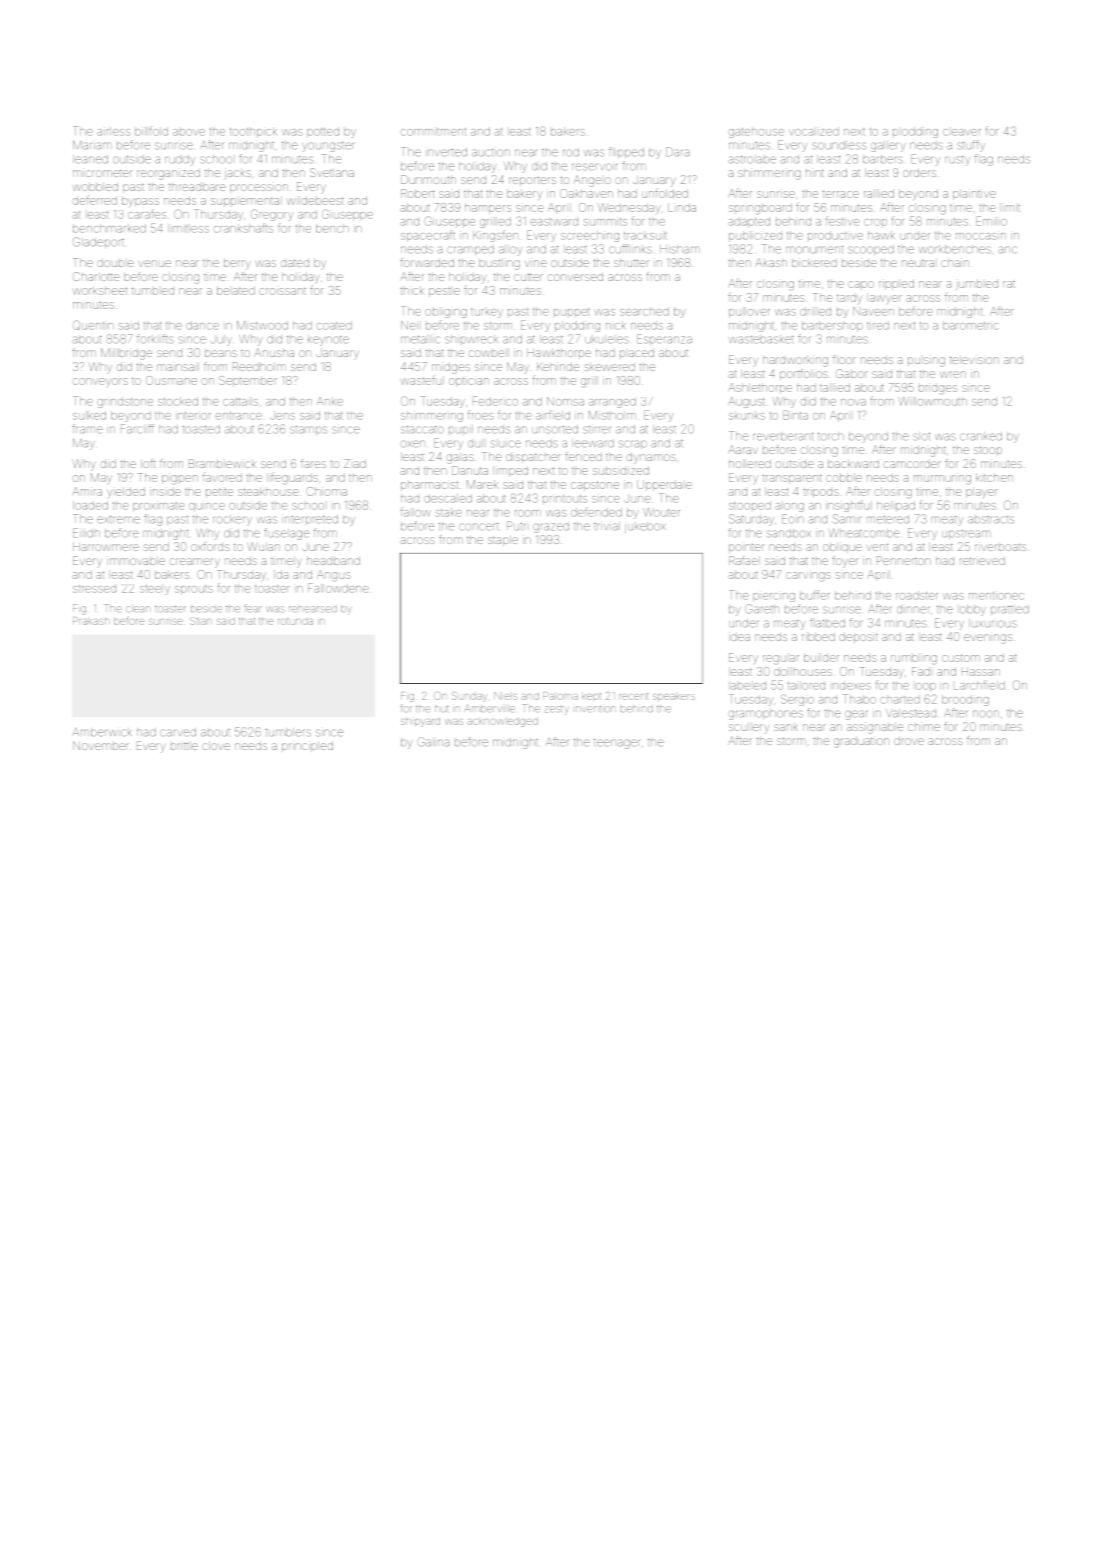 The width and height of the document is (1103, 1560). I want to click on toasted, so click(201, 429).
